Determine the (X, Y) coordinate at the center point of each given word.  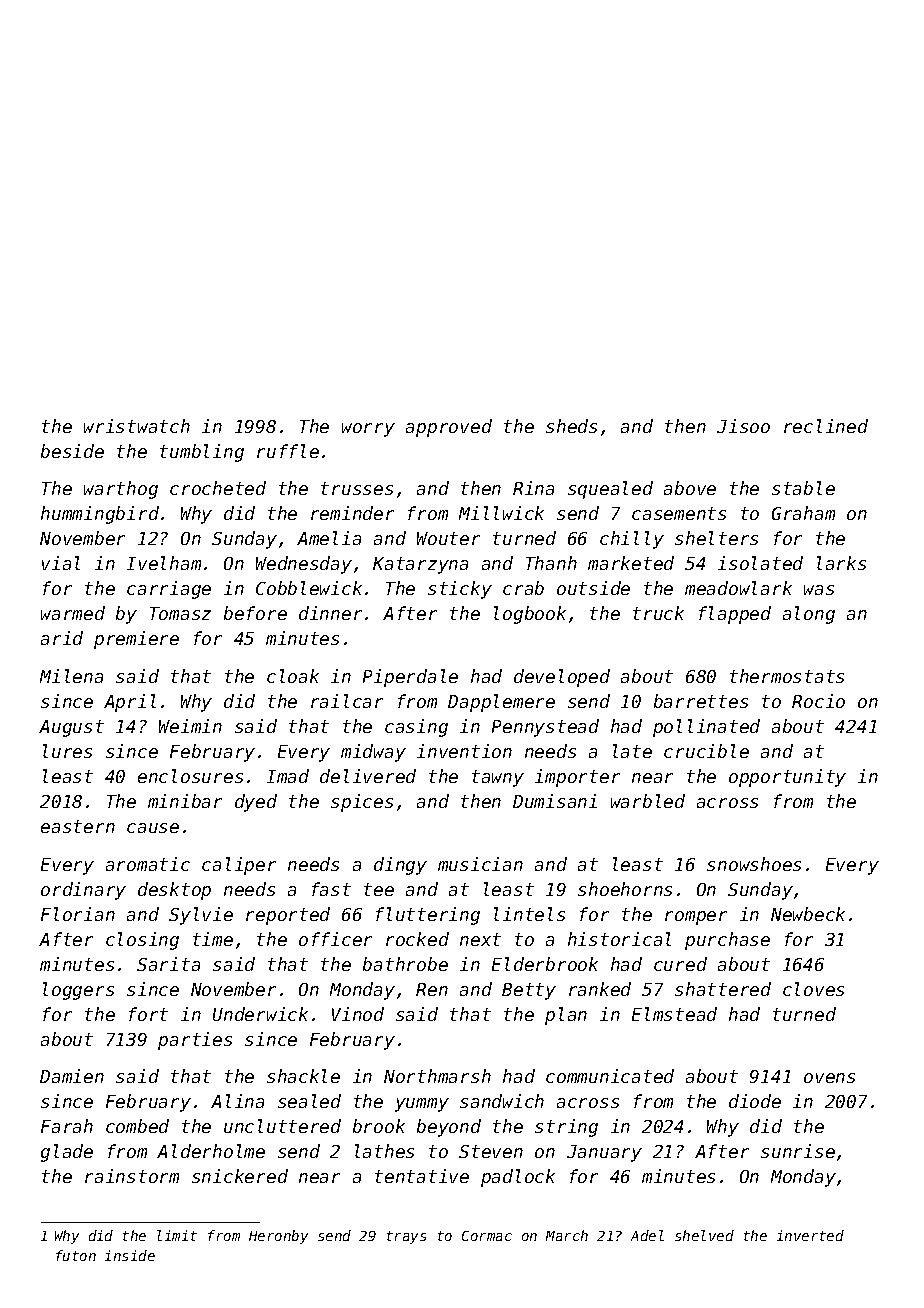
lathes (384, 1151)
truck (658, 613)
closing (142, 941)
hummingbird (100, 515)
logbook (530, 615)
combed (137, 1126)
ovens (829, 1078)
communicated (610, 1076)
